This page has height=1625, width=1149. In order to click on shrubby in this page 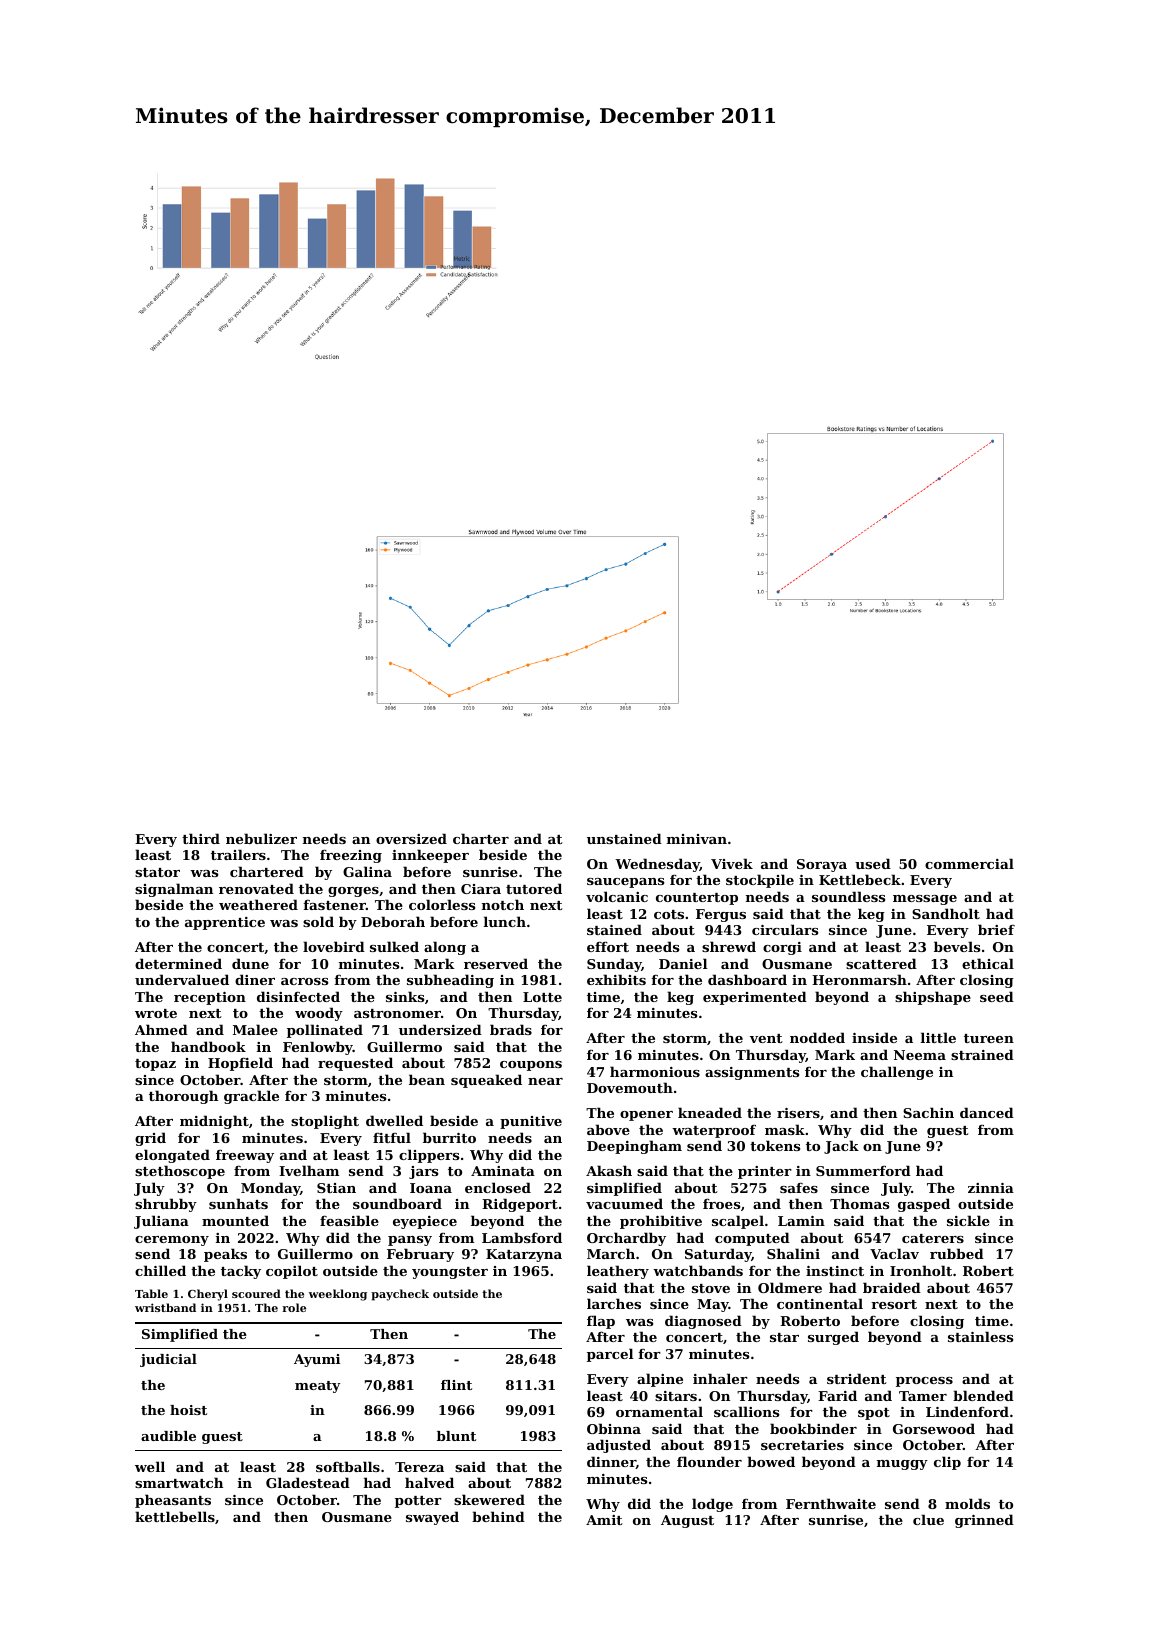, I will do `click(166, 1205)`.
